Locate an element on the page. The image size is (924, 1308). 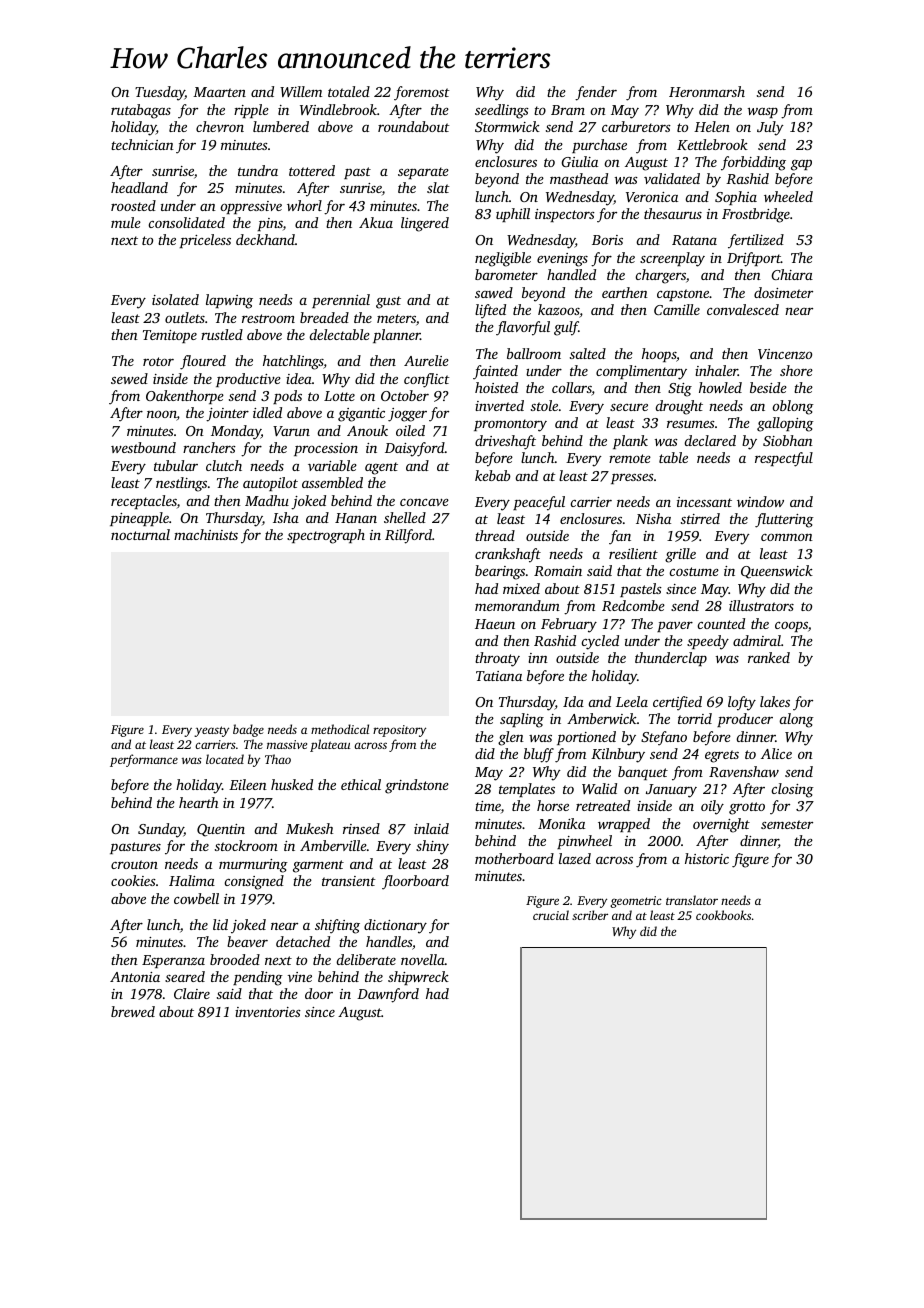
Dawnford is located at coordinates (388, 995).
